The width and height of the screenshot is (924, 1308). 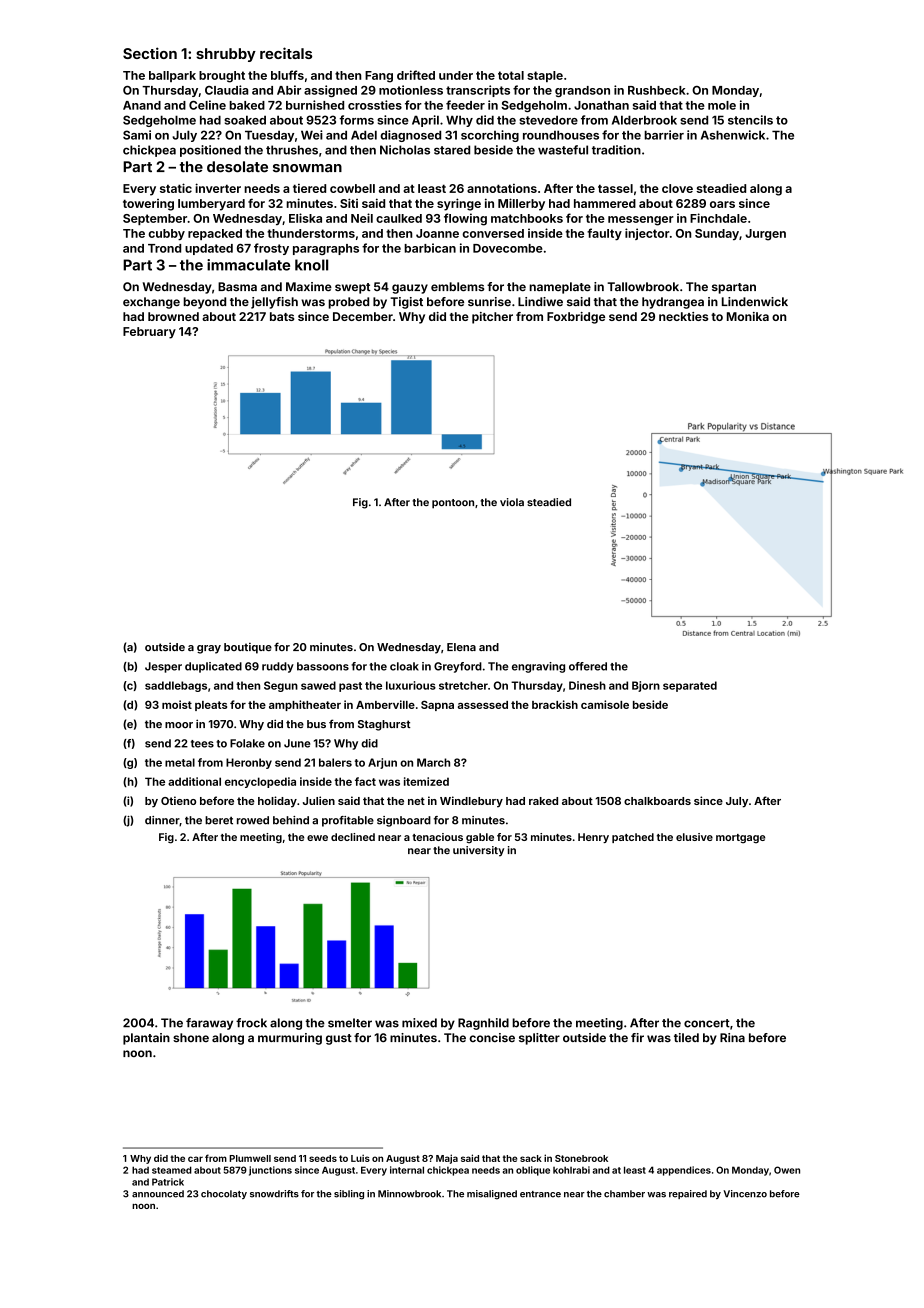 What do you see at coordinates (745, 1194) in the screenshot?
I see `Vincenzo` at bounding box center [745, 1194].
